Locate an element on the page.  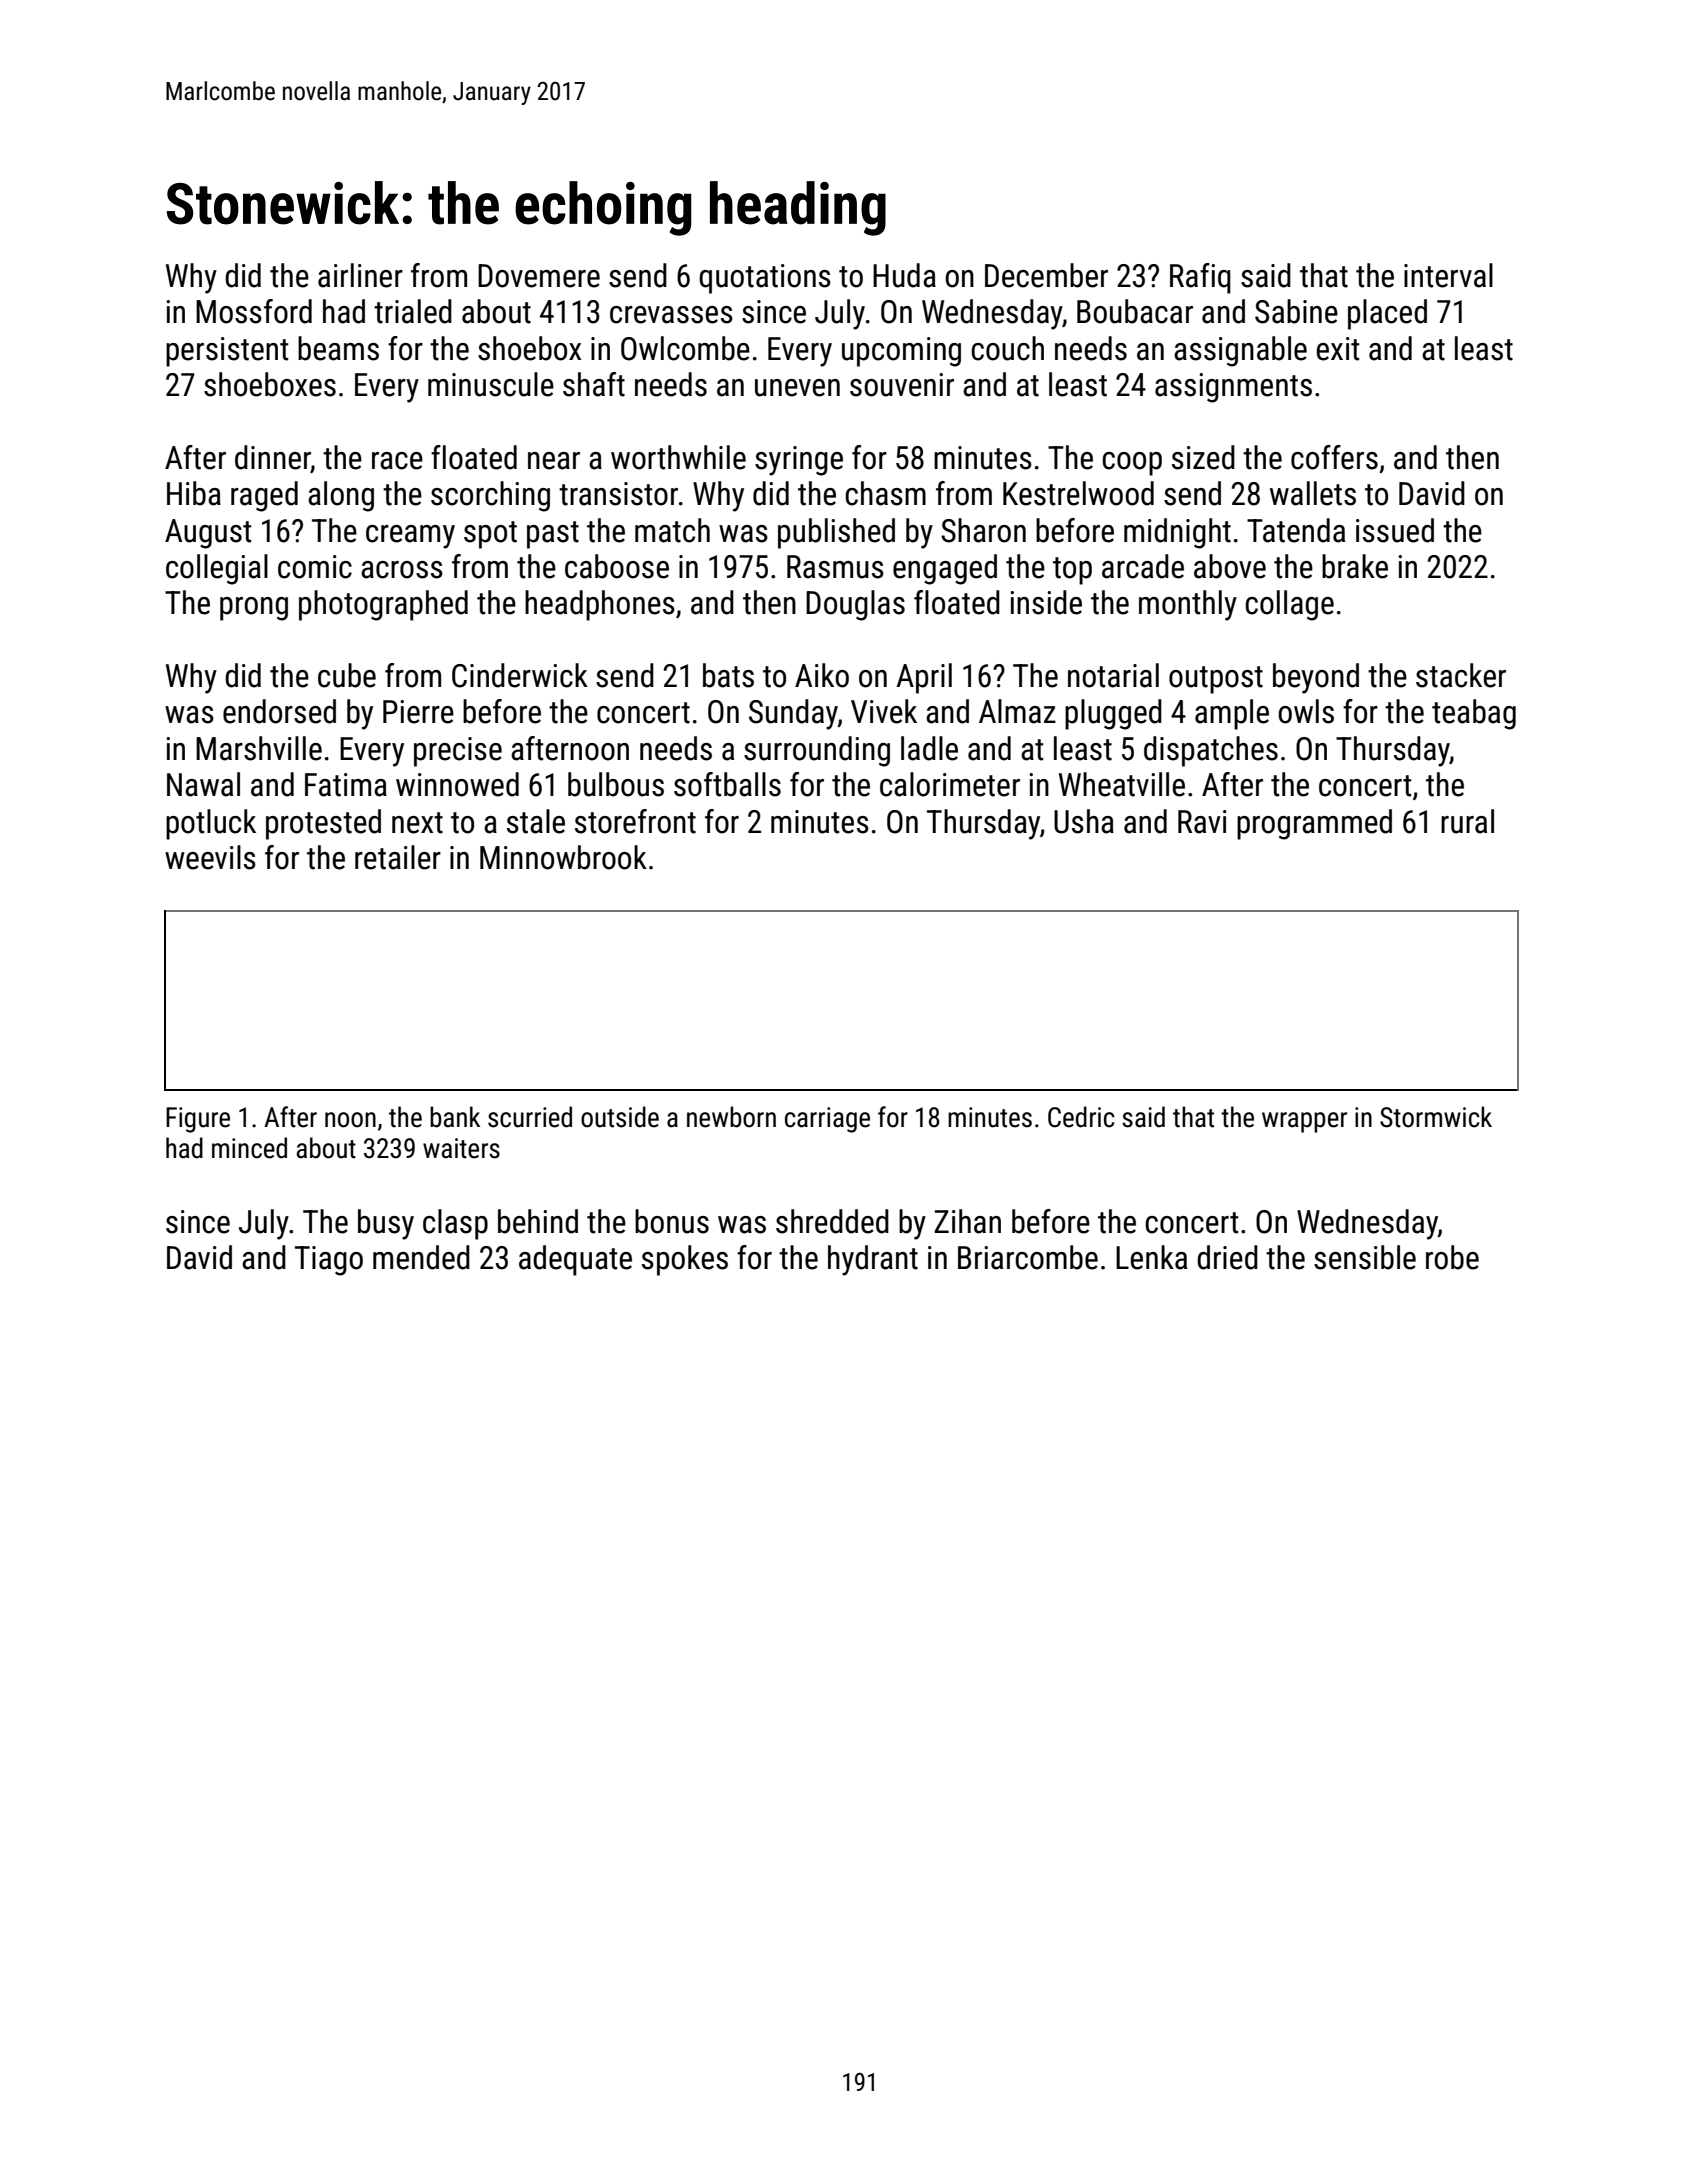
April is located at coordinates (924, 678).
